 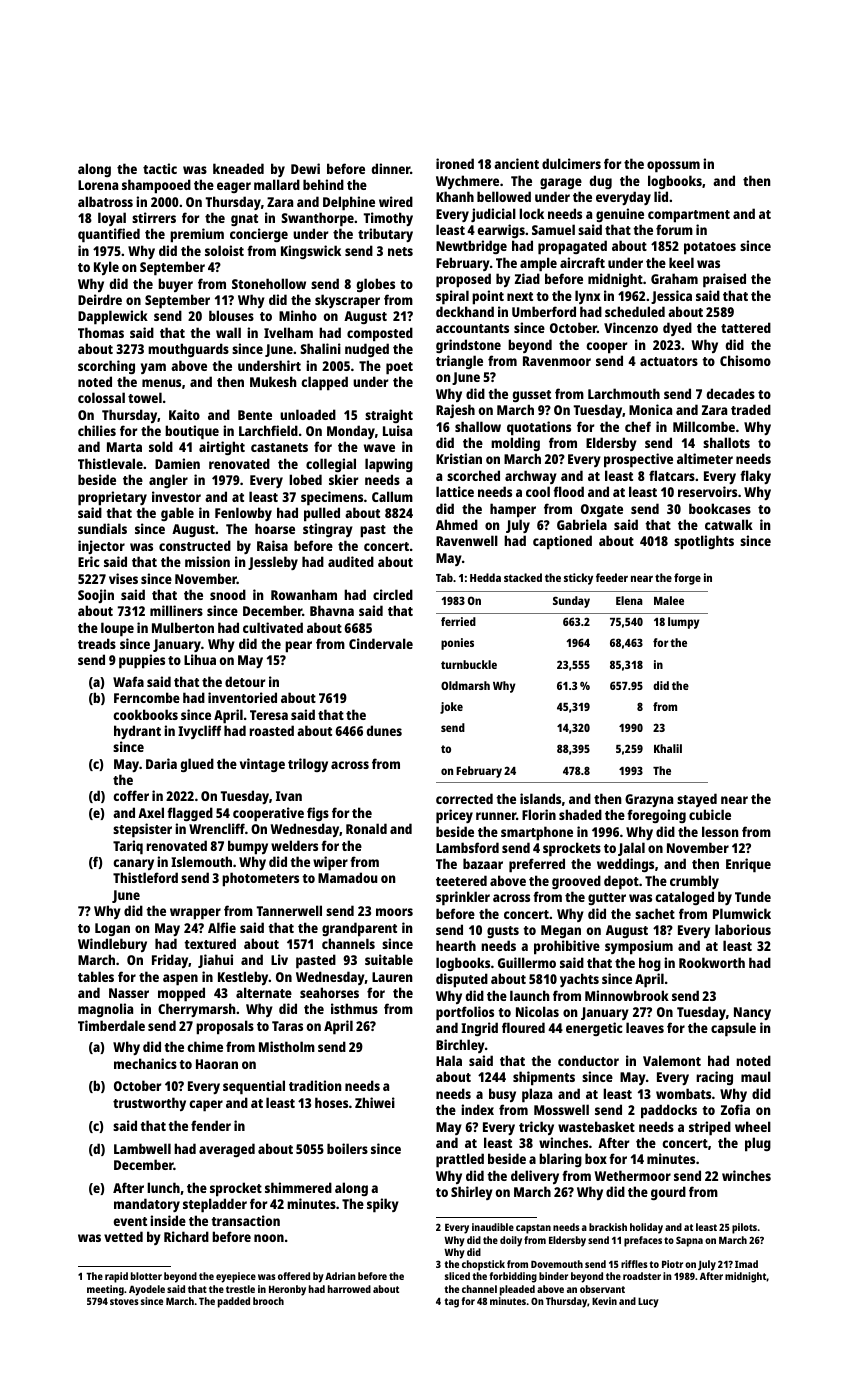 What do you see at coordinates (455, 163) in the document?
I see `ironed` at bounding box center [455, 163].
